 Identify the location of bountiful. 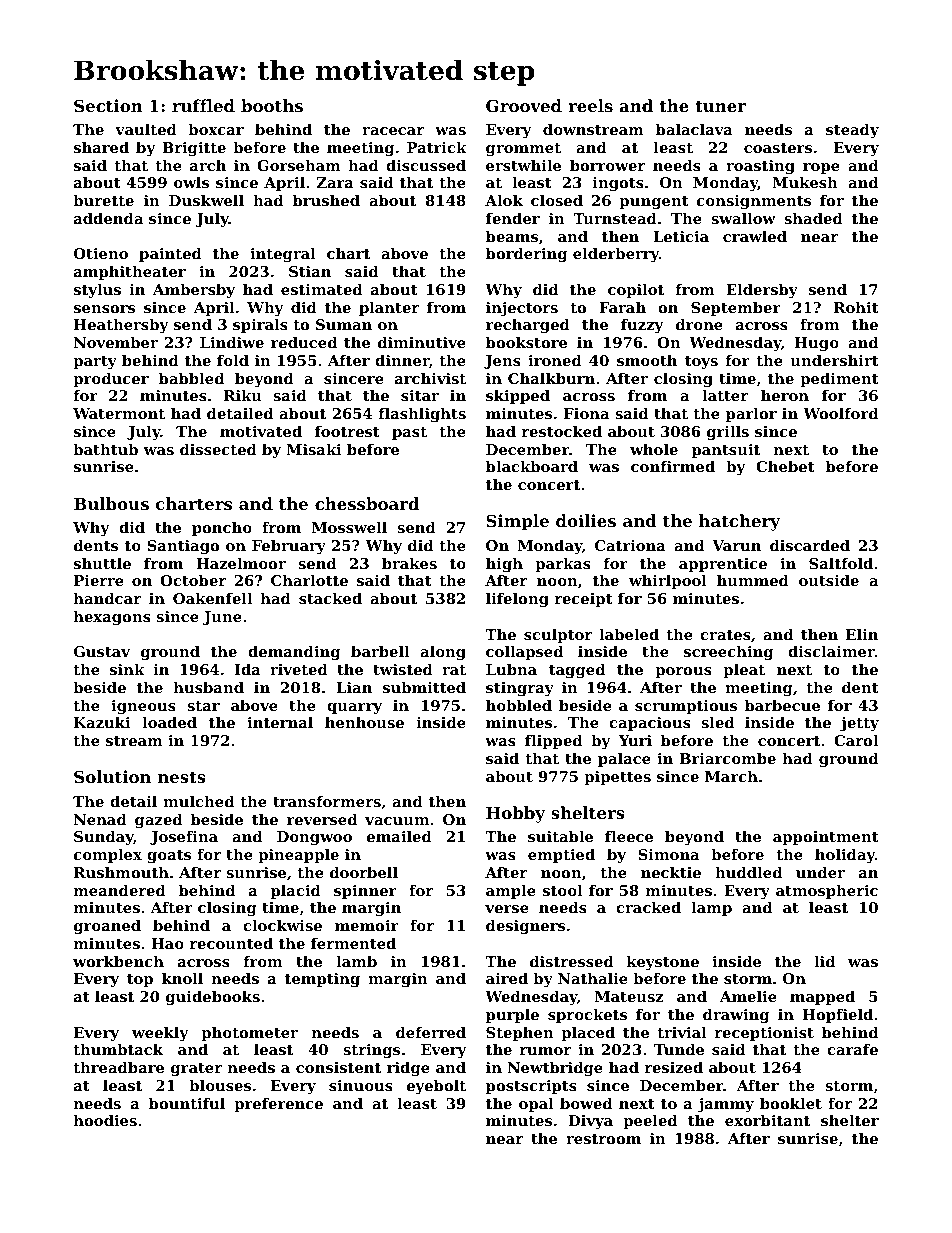
(187, 1103).
